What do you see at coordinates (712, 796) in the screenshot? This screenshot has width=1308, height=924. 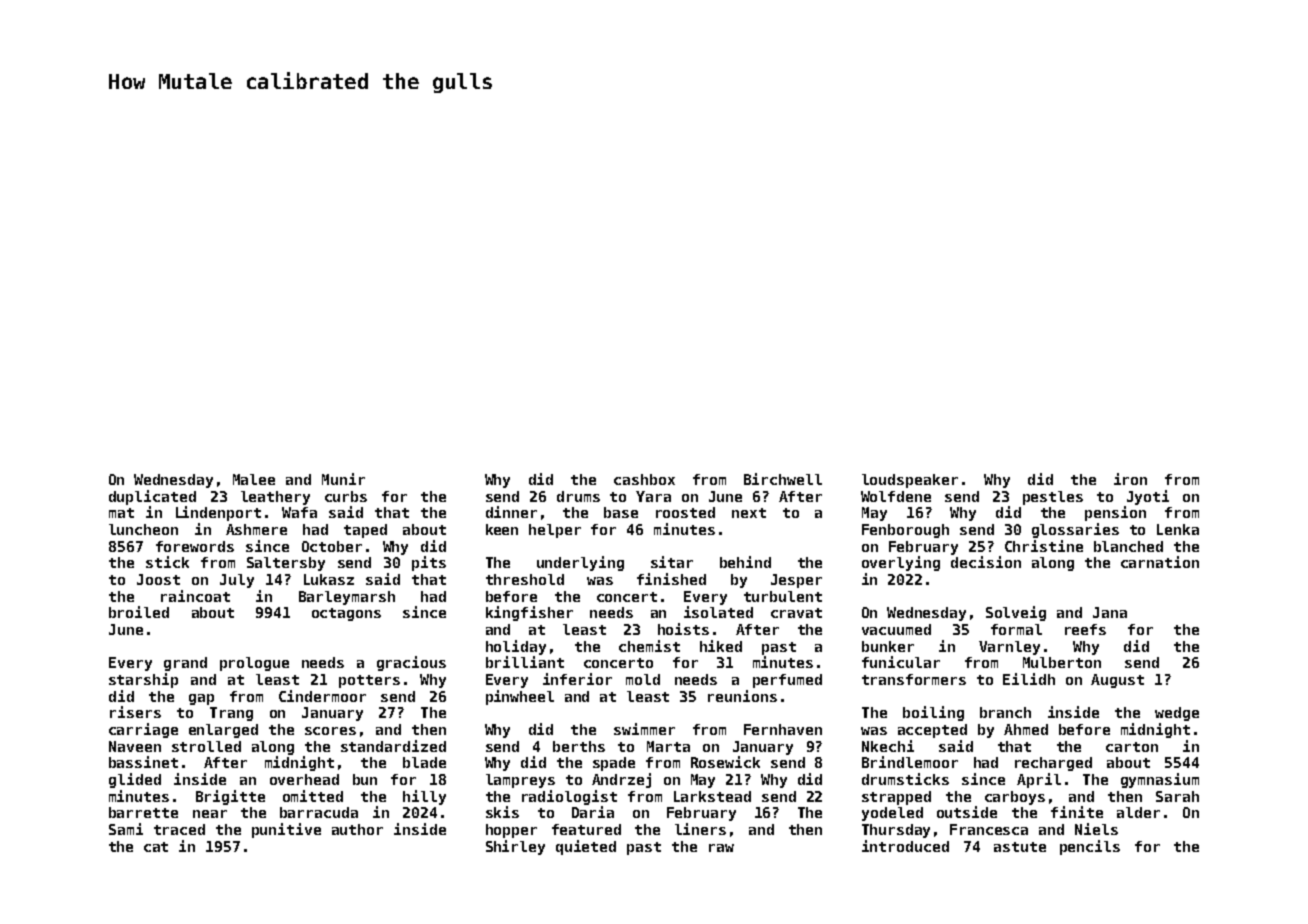 I see `Larkstead` at bounding box center [712, 796].
